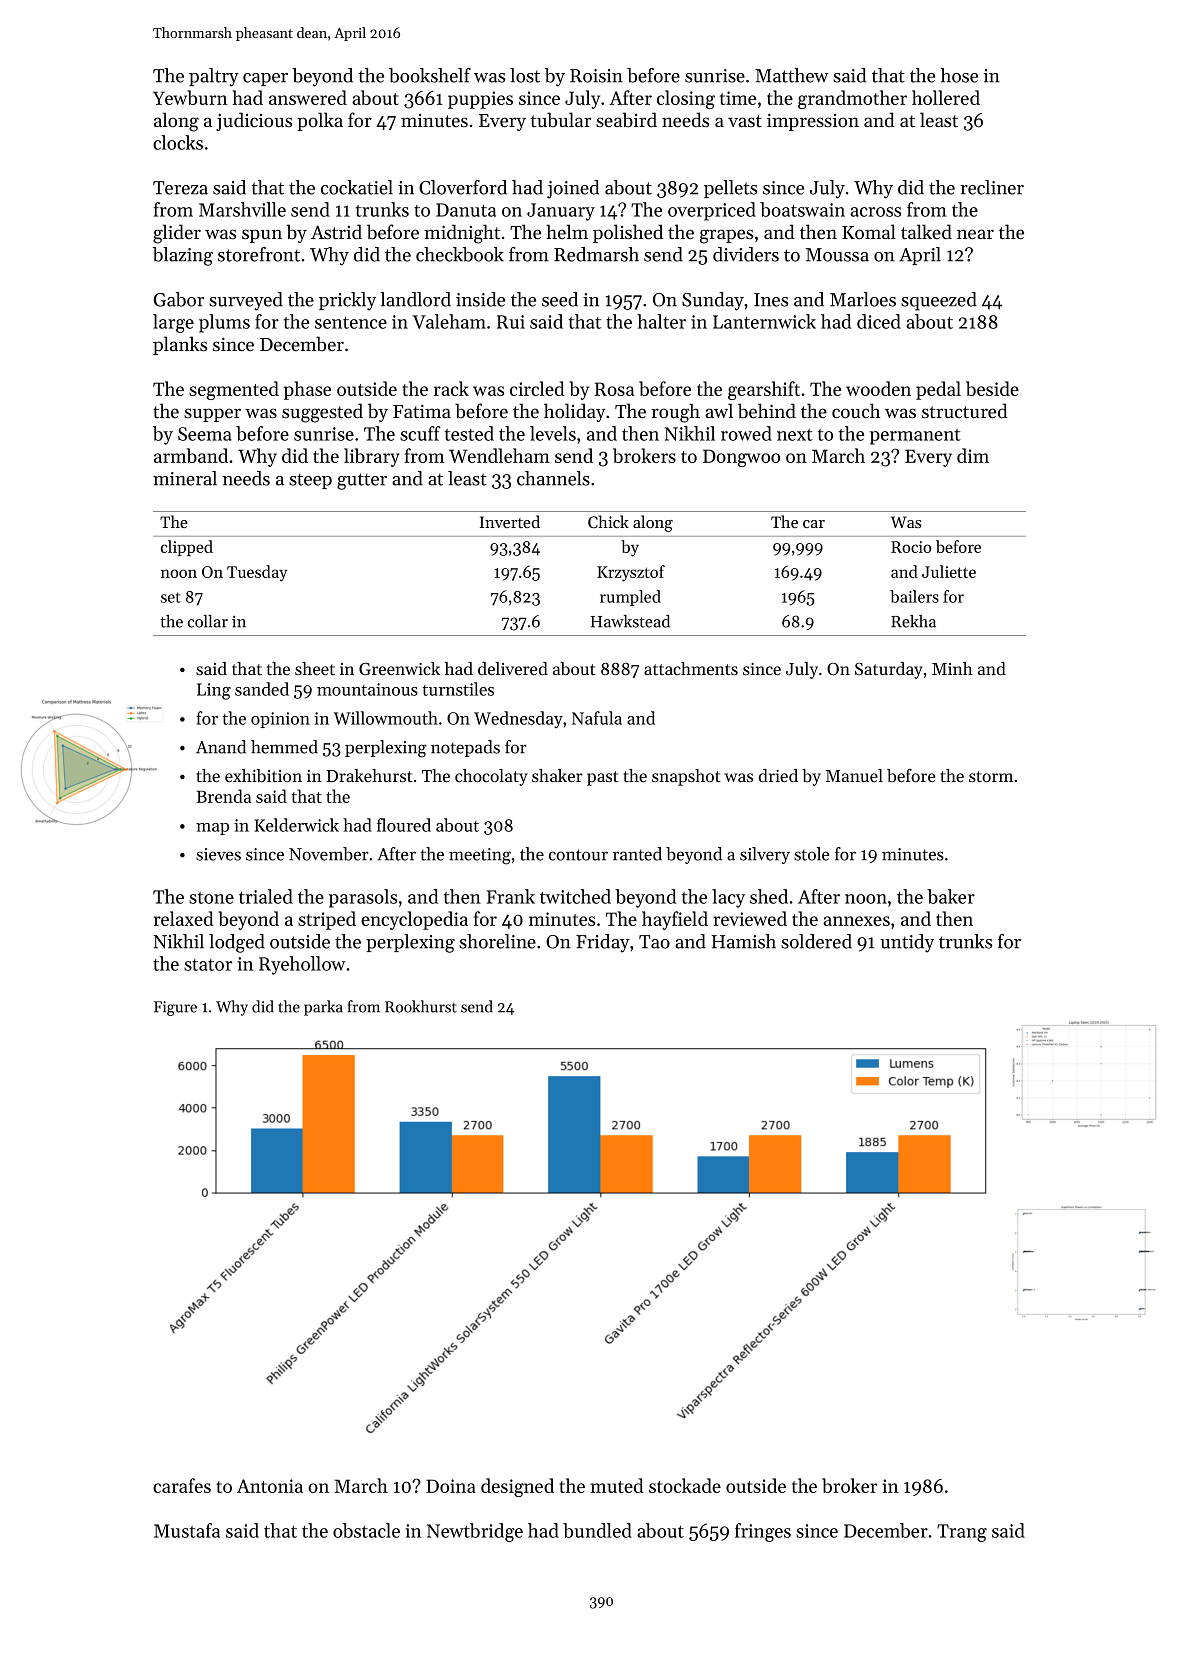 This document has height=1667, width=1179. I want to click on Minh, so click(952, 668).
